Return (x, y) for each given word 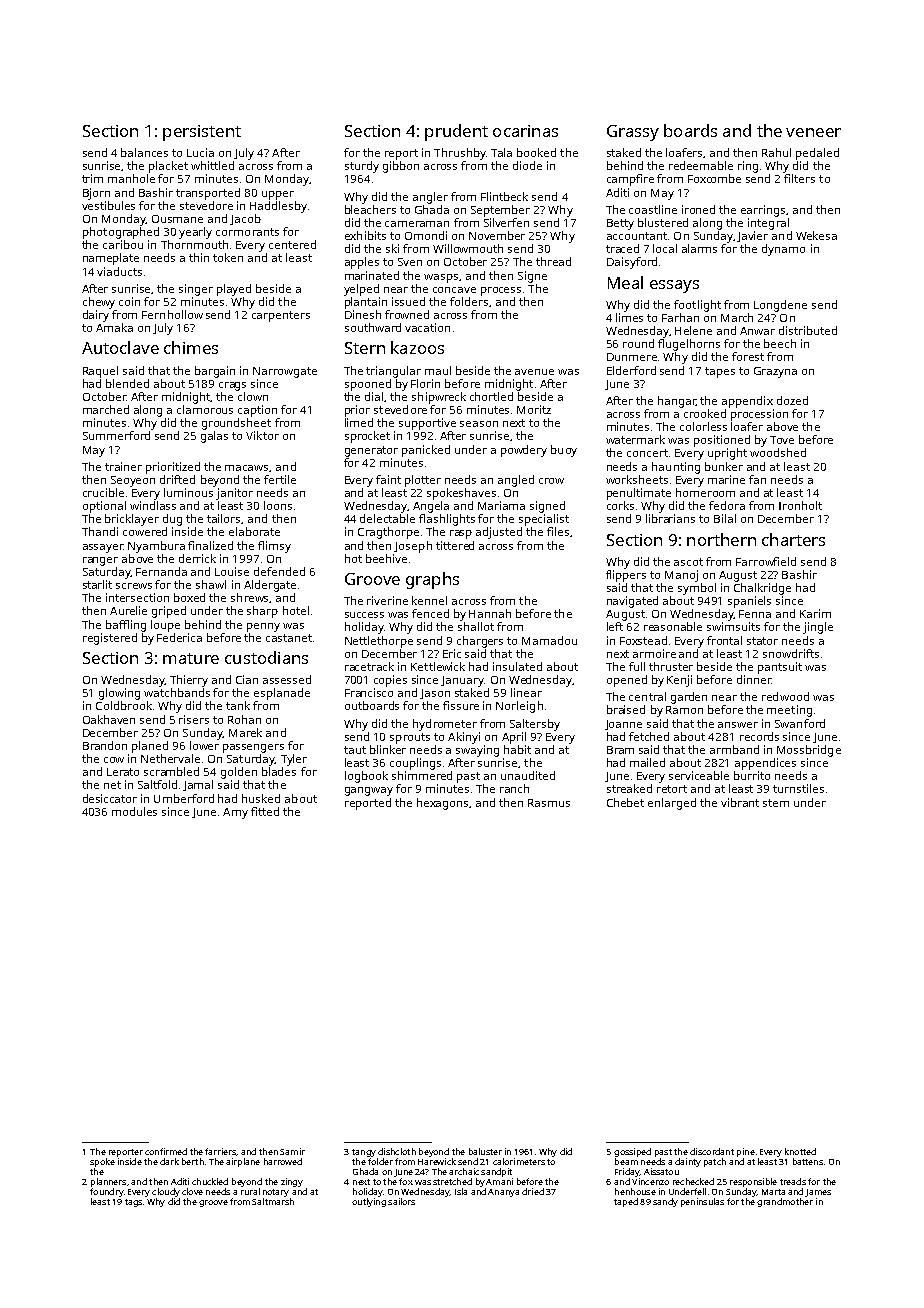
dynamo (783, 250)
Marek (245, 732)
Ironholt (800, 505)
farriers (220, 1151)
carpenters (281, 316)
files (558, 531)
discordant (712, 1151)
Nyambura (156, 547)
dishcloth (397, 1151)
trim (92, 178)
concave (454, 290)
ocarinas (525, 131)
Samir (292, 1151)
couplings (415, 764)
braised (626, 709)
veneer (813, 132)
